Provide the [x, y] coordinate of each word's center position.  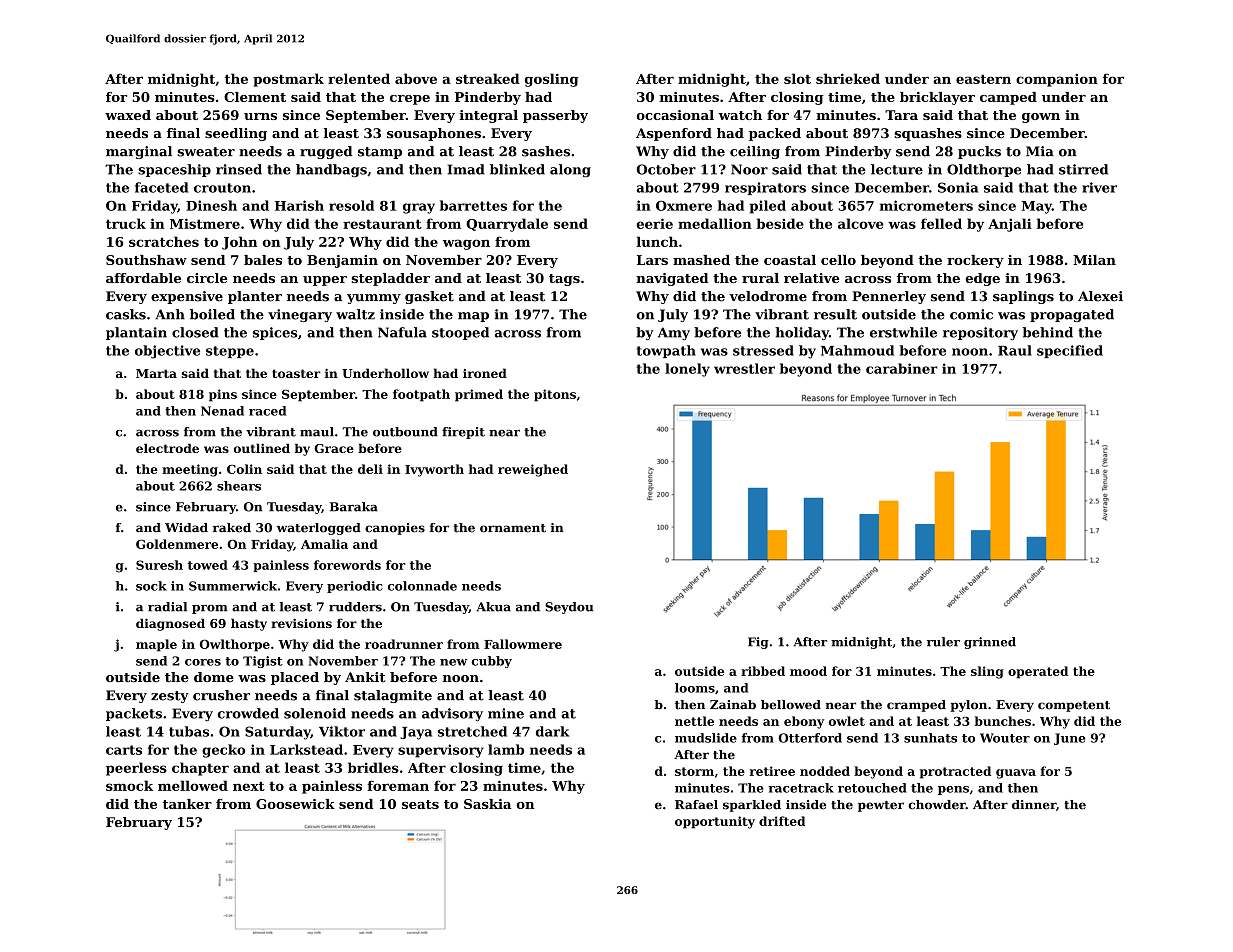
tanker [187, 804]
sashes [546, 151]
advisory [452, 714]
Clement [255, 97]
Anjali [1010, 225]
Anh [170, 314]
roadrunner [404, 644]
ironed [485, 373]
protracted [955, 772]
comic [971, 314]
